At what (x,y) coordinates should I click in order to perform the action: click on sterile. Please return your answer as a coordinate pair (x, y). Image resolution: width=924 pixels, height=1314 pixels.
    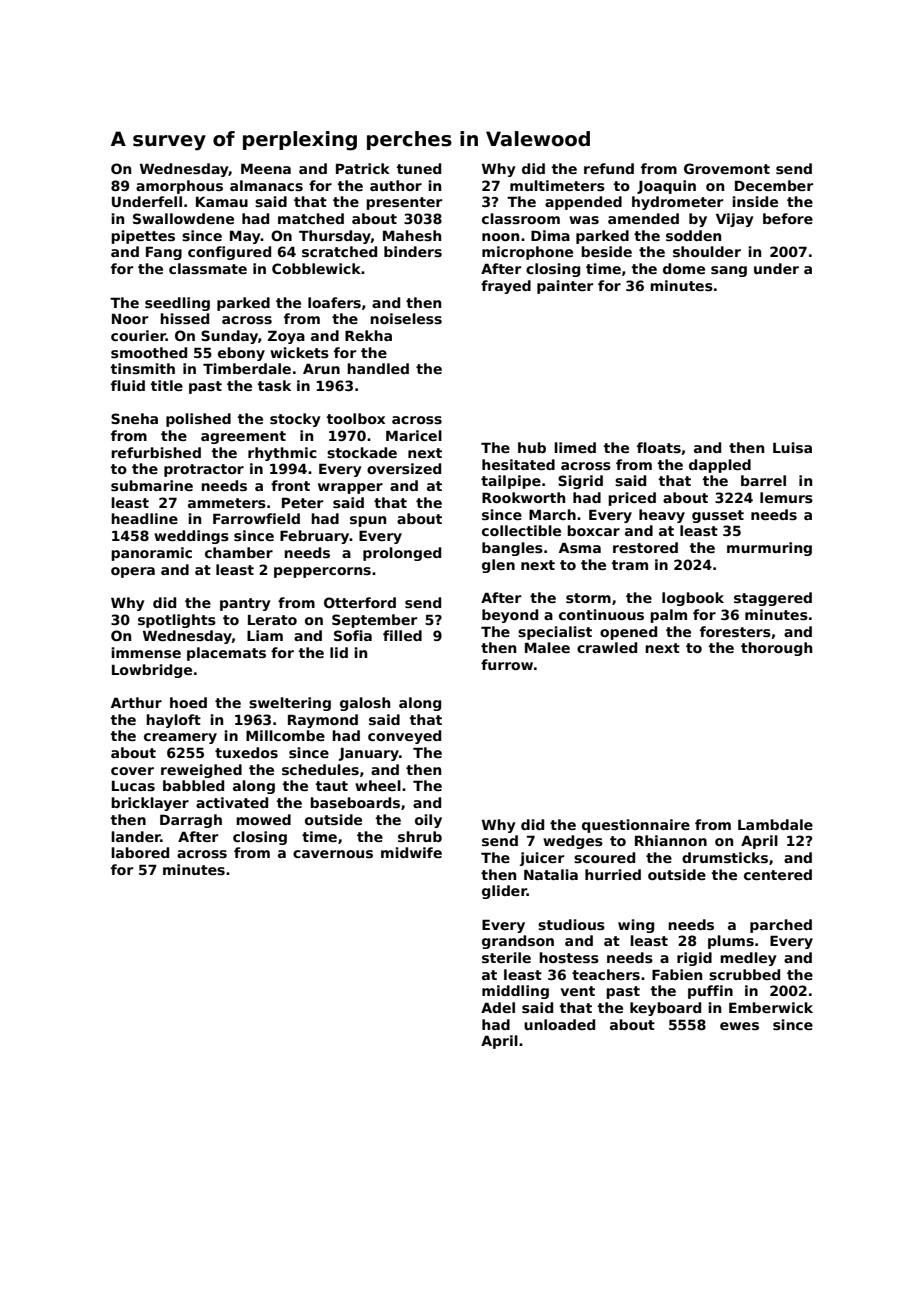
    Looking at the image, I should click on (506, 957).
